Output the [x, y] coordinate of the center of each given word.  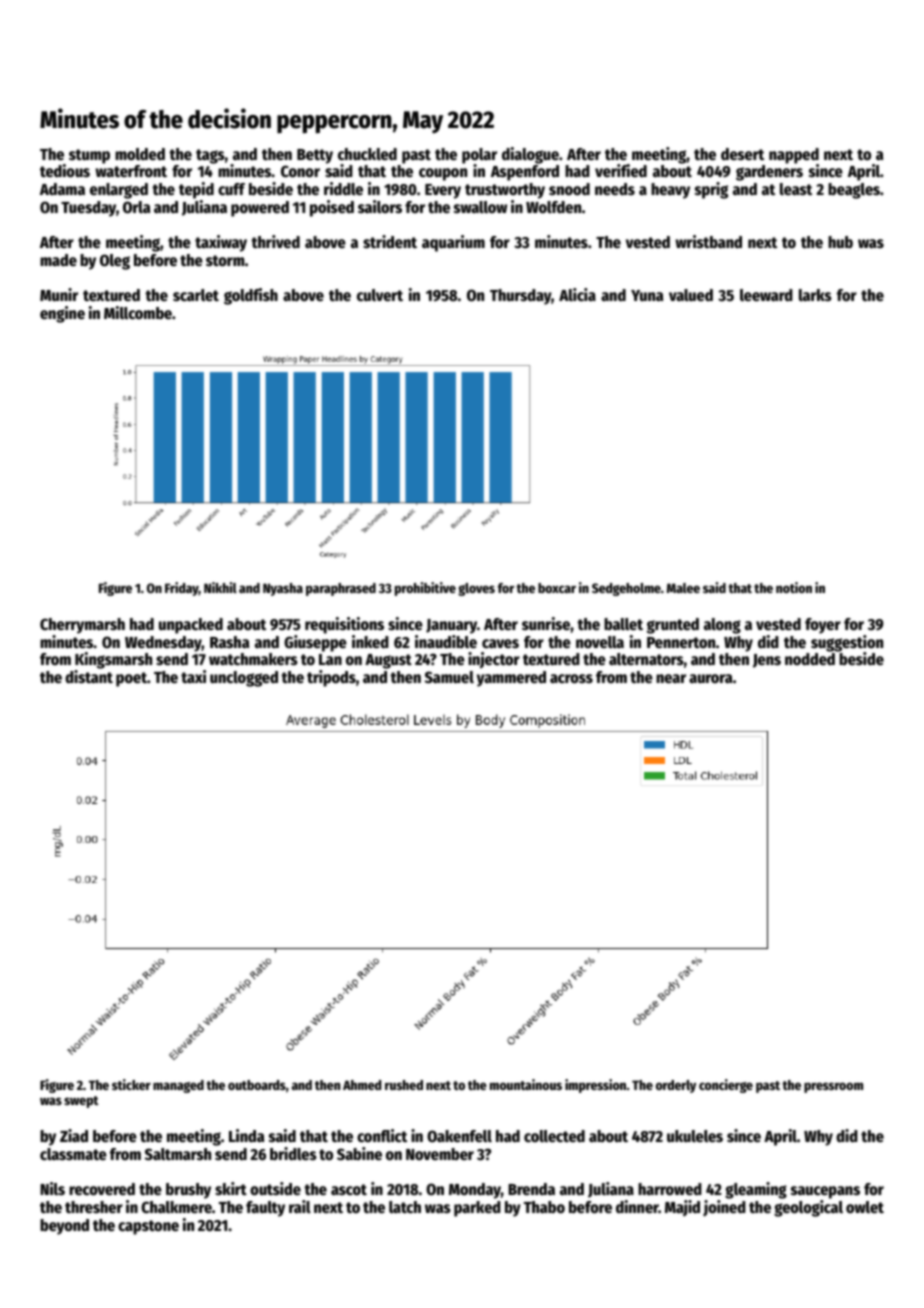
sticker [131, 1084]
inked [370, 642]
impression [595, 1086]
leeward [766, 295]
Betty [315, 156]
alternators [646, 659]
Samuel [449, 677]
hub [840, 242]
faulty [265, 1209]
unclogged [244, 679]
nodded [810, 659]
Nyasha [283, 589]
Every [443, 191]
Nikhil [220, 587]
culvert [380, 295]
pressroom [833, 1087]
